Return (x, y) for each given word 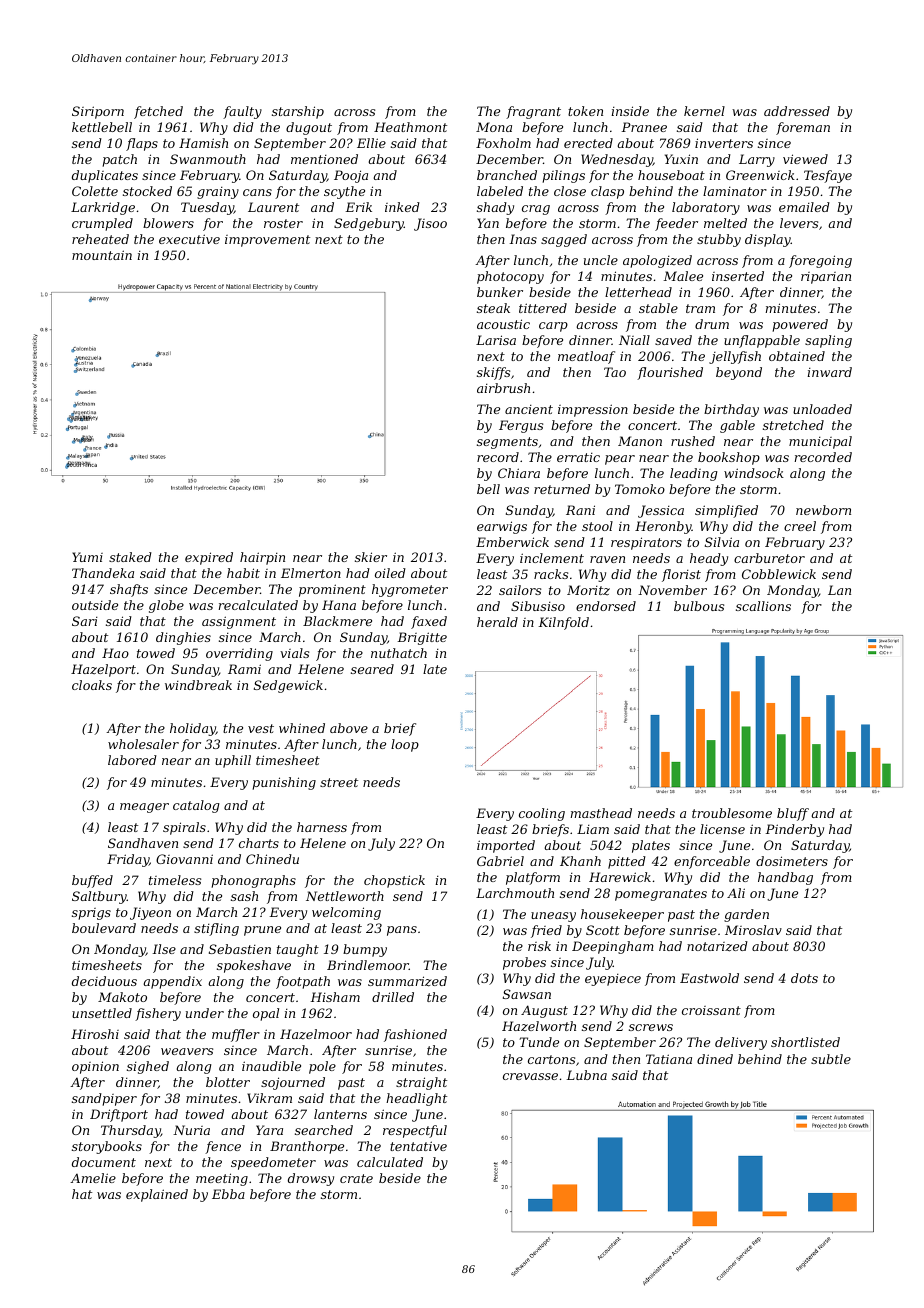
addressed (797, 111)
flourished (670, 373)
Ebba (228, 1194)
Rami (244, 669)
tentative (418, 1146)
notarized (717, 946)
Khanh (580, 861)
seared (372, 669)
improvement (267, 241)
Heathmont (410, 127)
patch (119, 160)
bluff (793, 814)
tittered (543, 308)
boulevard (104, 928)
